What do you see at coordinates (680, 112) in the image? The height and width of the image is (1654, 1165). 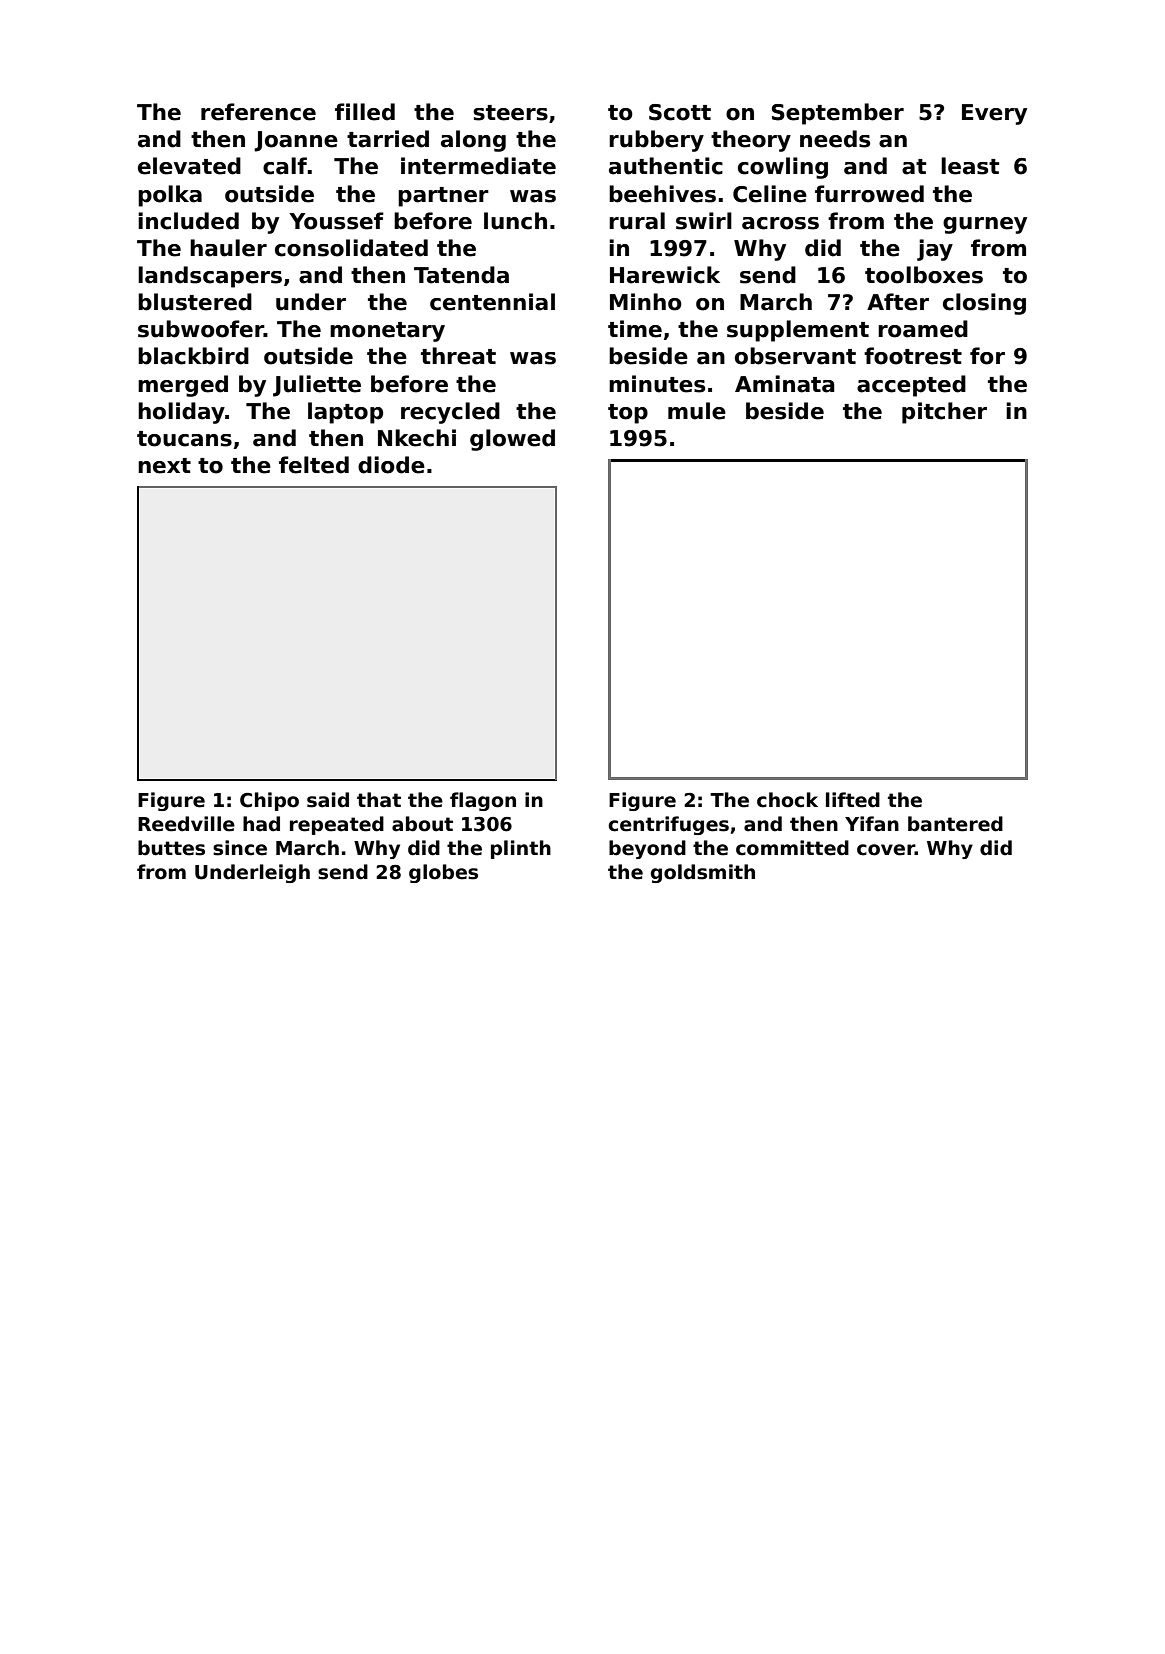 I see `Scott` at bounding box center [680, 112].
